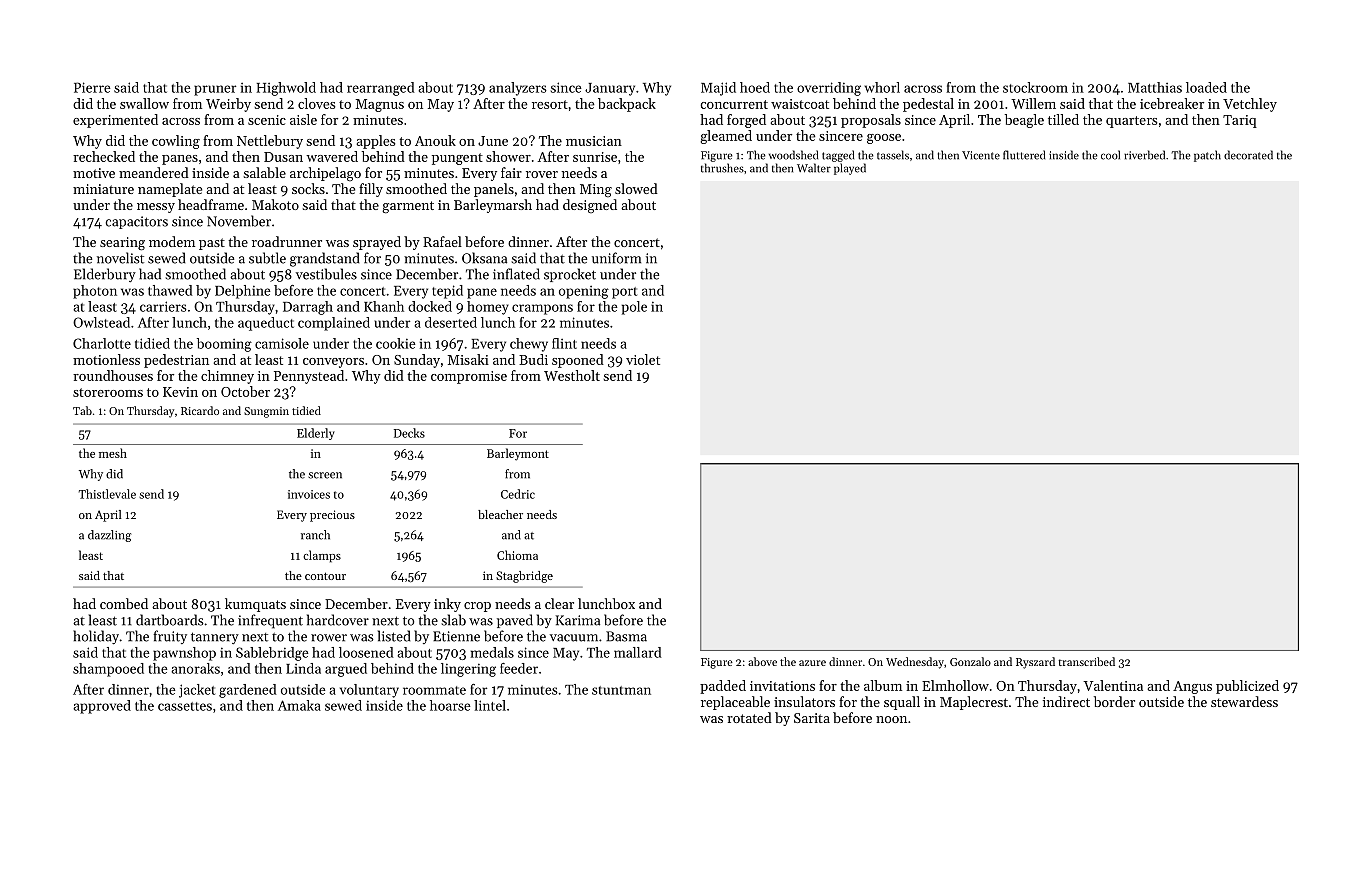 This page has height=887, width=1372. I want to click on pruner, so click(215, 90).
